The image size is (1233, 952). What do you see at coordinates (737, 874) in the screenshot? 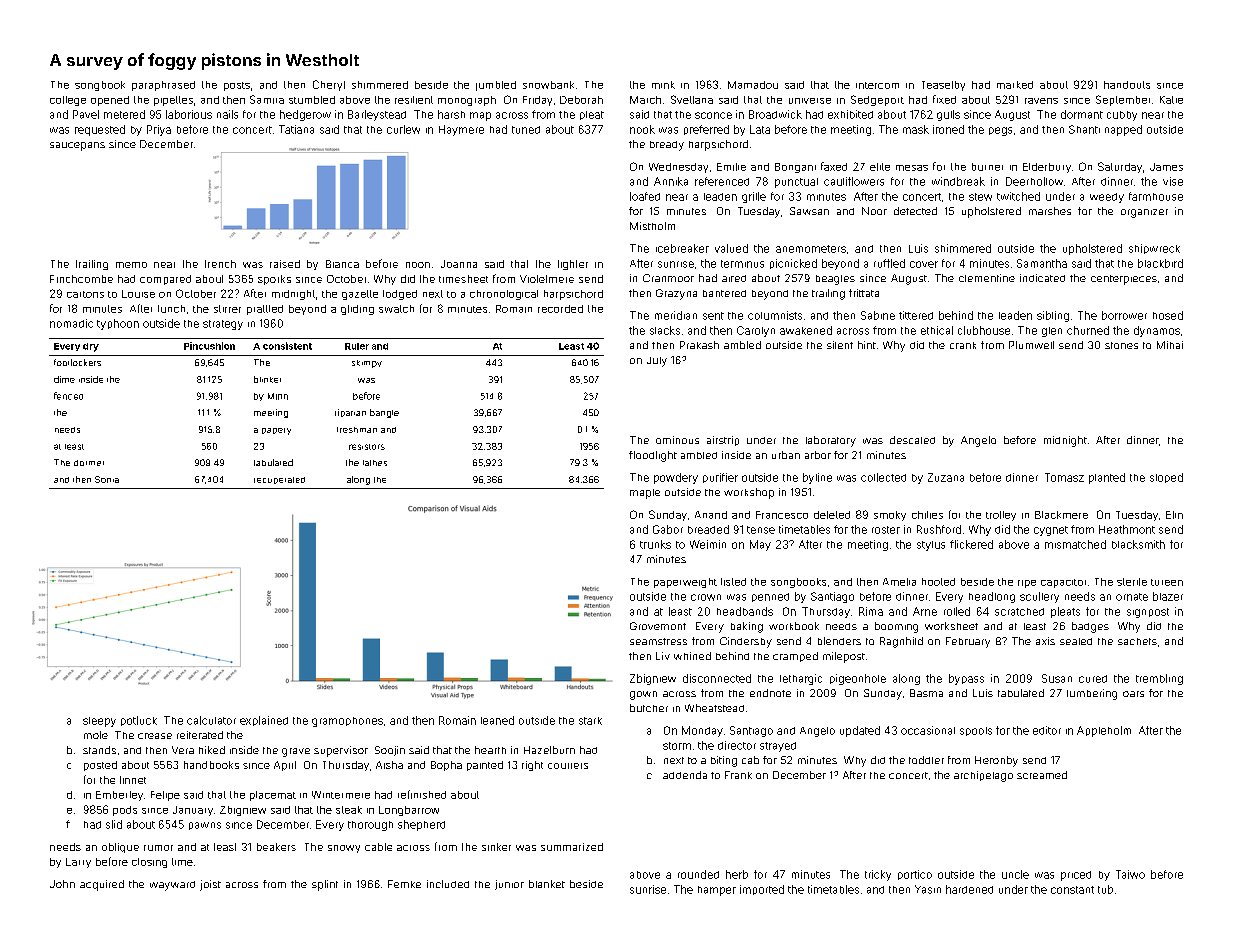
I see `herb` at bounding box center [737, 874].
